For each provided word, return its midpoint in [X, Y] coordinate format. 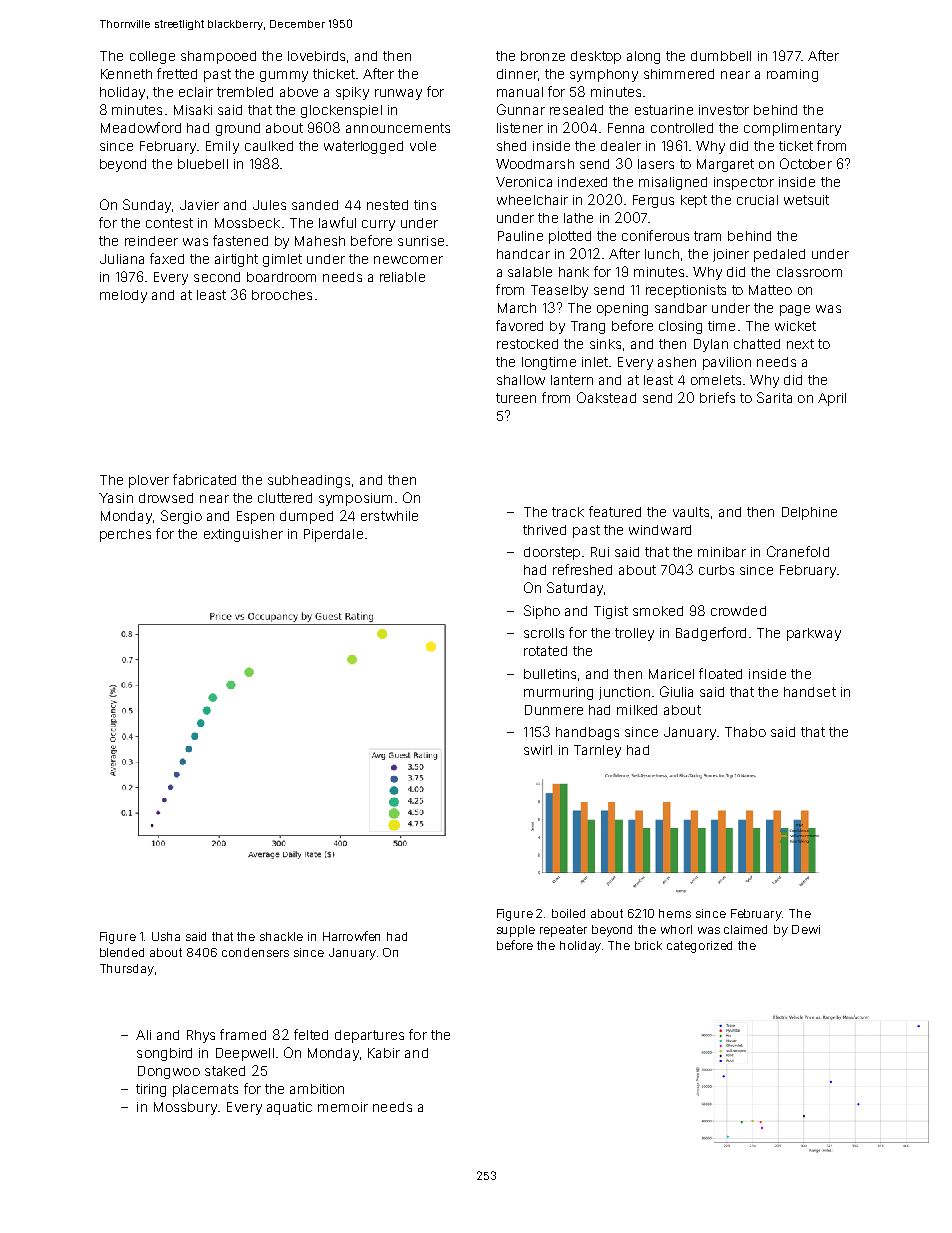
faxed [167, 258]
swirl [538, 750]
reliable [402, 277]
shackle [281, 936]
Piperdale [333, 535]
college [152, 57]
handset [810, 692]
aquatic [289, 1108]
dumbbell [721, 56]
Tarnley [597, 751]
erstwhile [389, 516]
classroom [809, 272]
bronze [543, 56]
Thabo [745, 732]
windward [660, 530]
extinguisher [243, 535]
